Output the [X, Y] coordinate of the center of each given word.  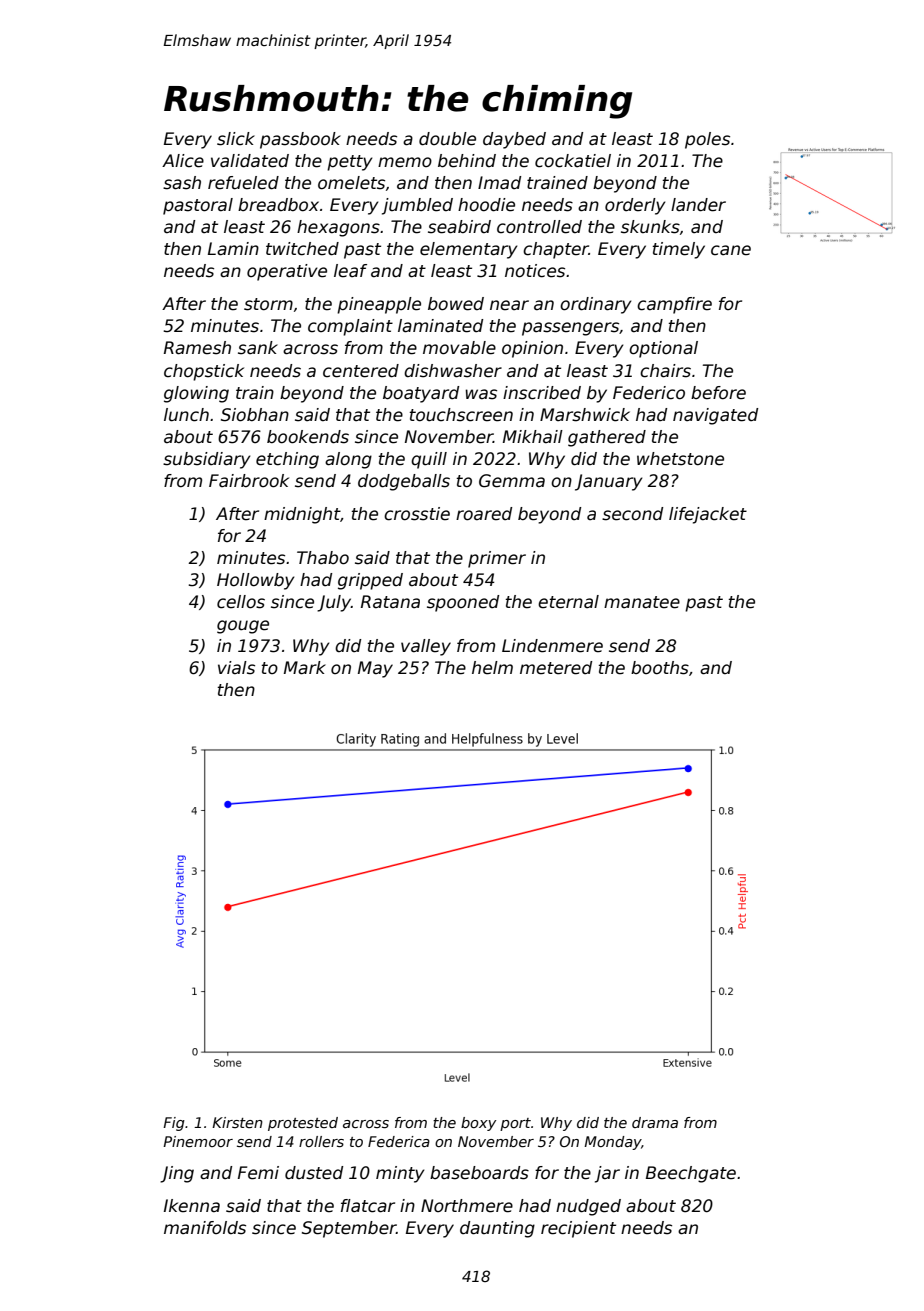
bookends [308, 437]
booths [660, 668]
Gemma [512, 481]
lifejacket [708, 515]
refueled [243, 183]
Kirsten [237, 1122]
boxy [478, 1124]
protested [303, 1124]
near [509, 305]
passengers [571, 329]
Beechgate [691, 1174]
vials [236, 668]
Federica [399, 1141]
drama [655, 1122]
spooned [463, 603]
